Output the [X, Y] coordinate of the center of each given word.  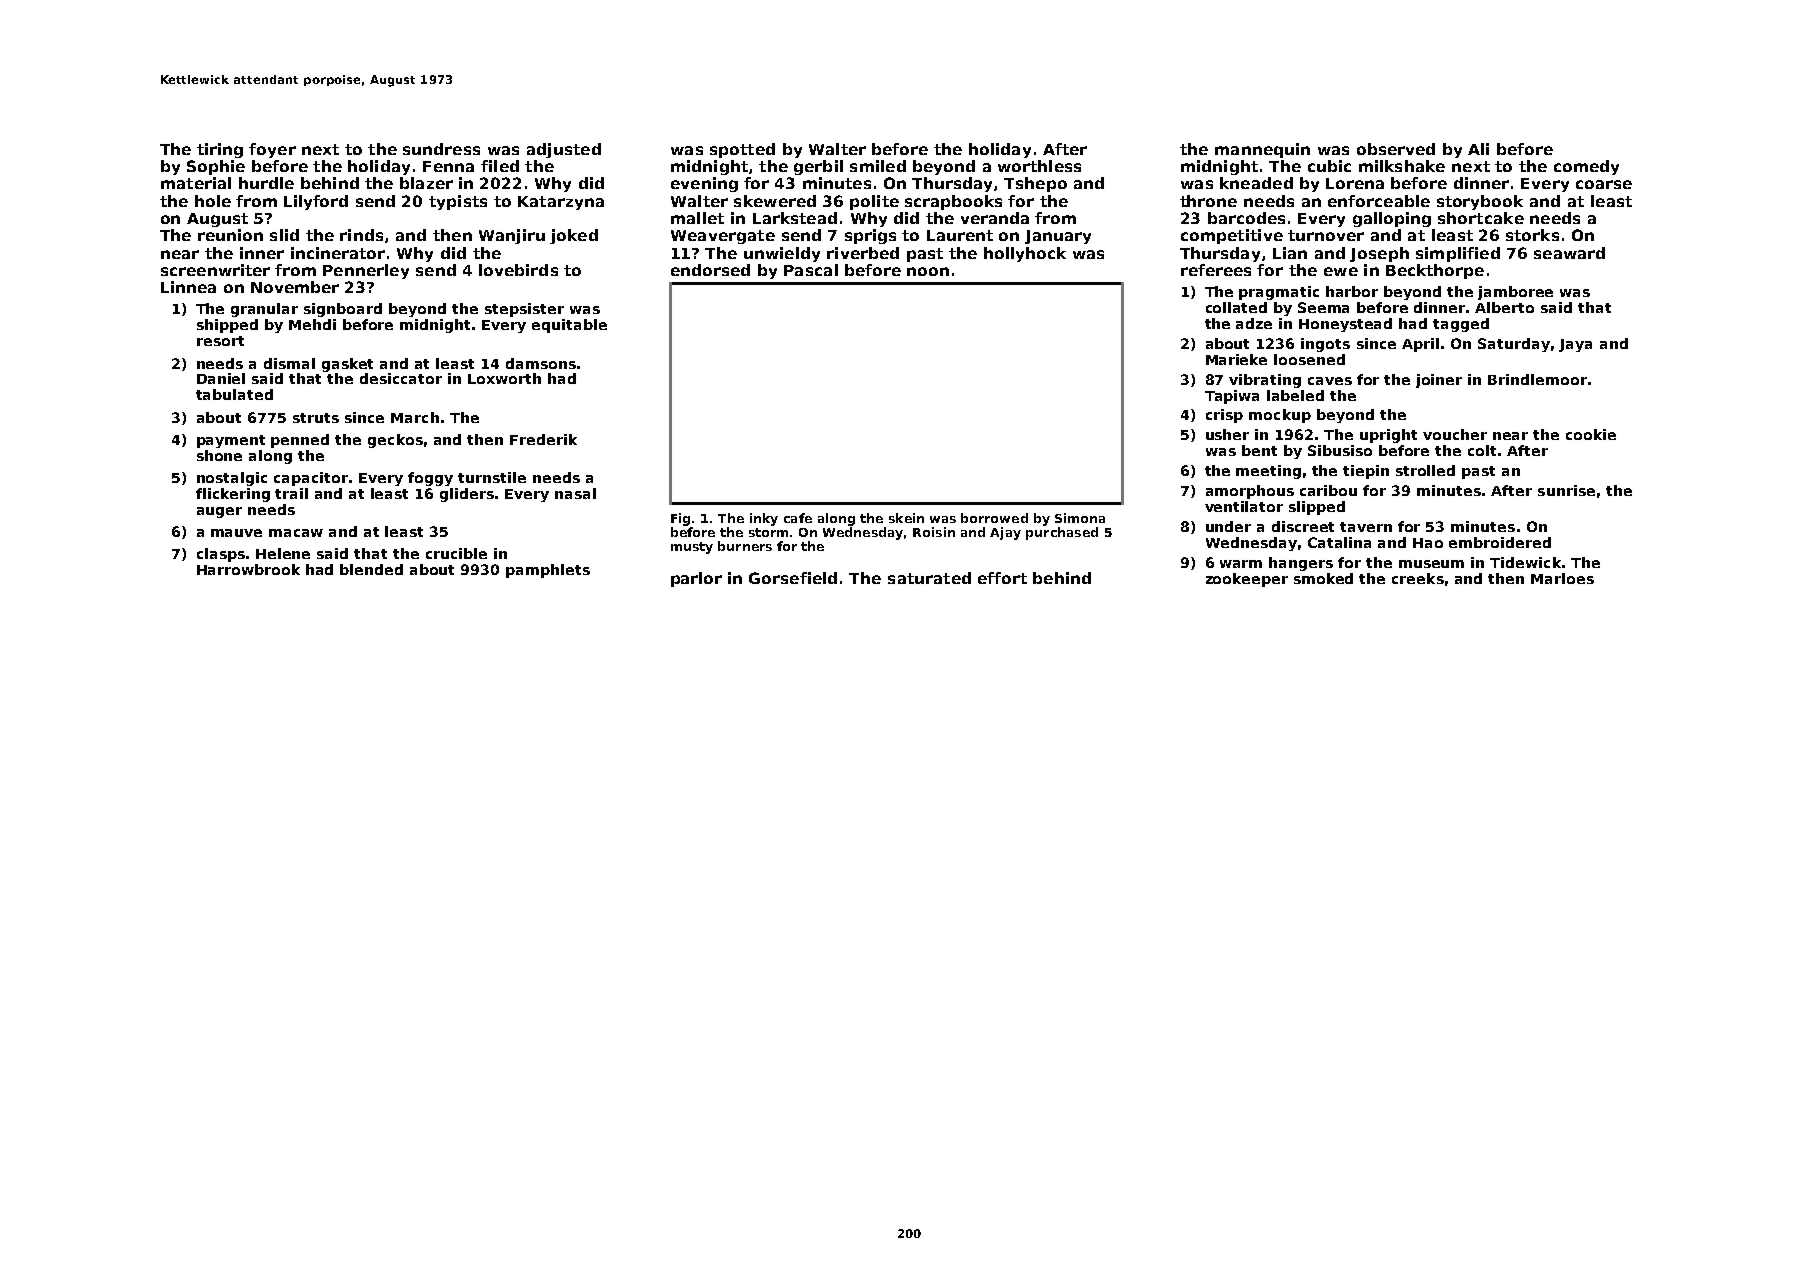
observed [1396, 149]
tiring [220, 150]
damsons [541, 363]
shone [219, 455]
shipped [227, 326]
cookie [1591, 434]
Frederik [543, 439]
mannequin [1262, 150]
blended [371, 569]
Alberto [1504, 307]
